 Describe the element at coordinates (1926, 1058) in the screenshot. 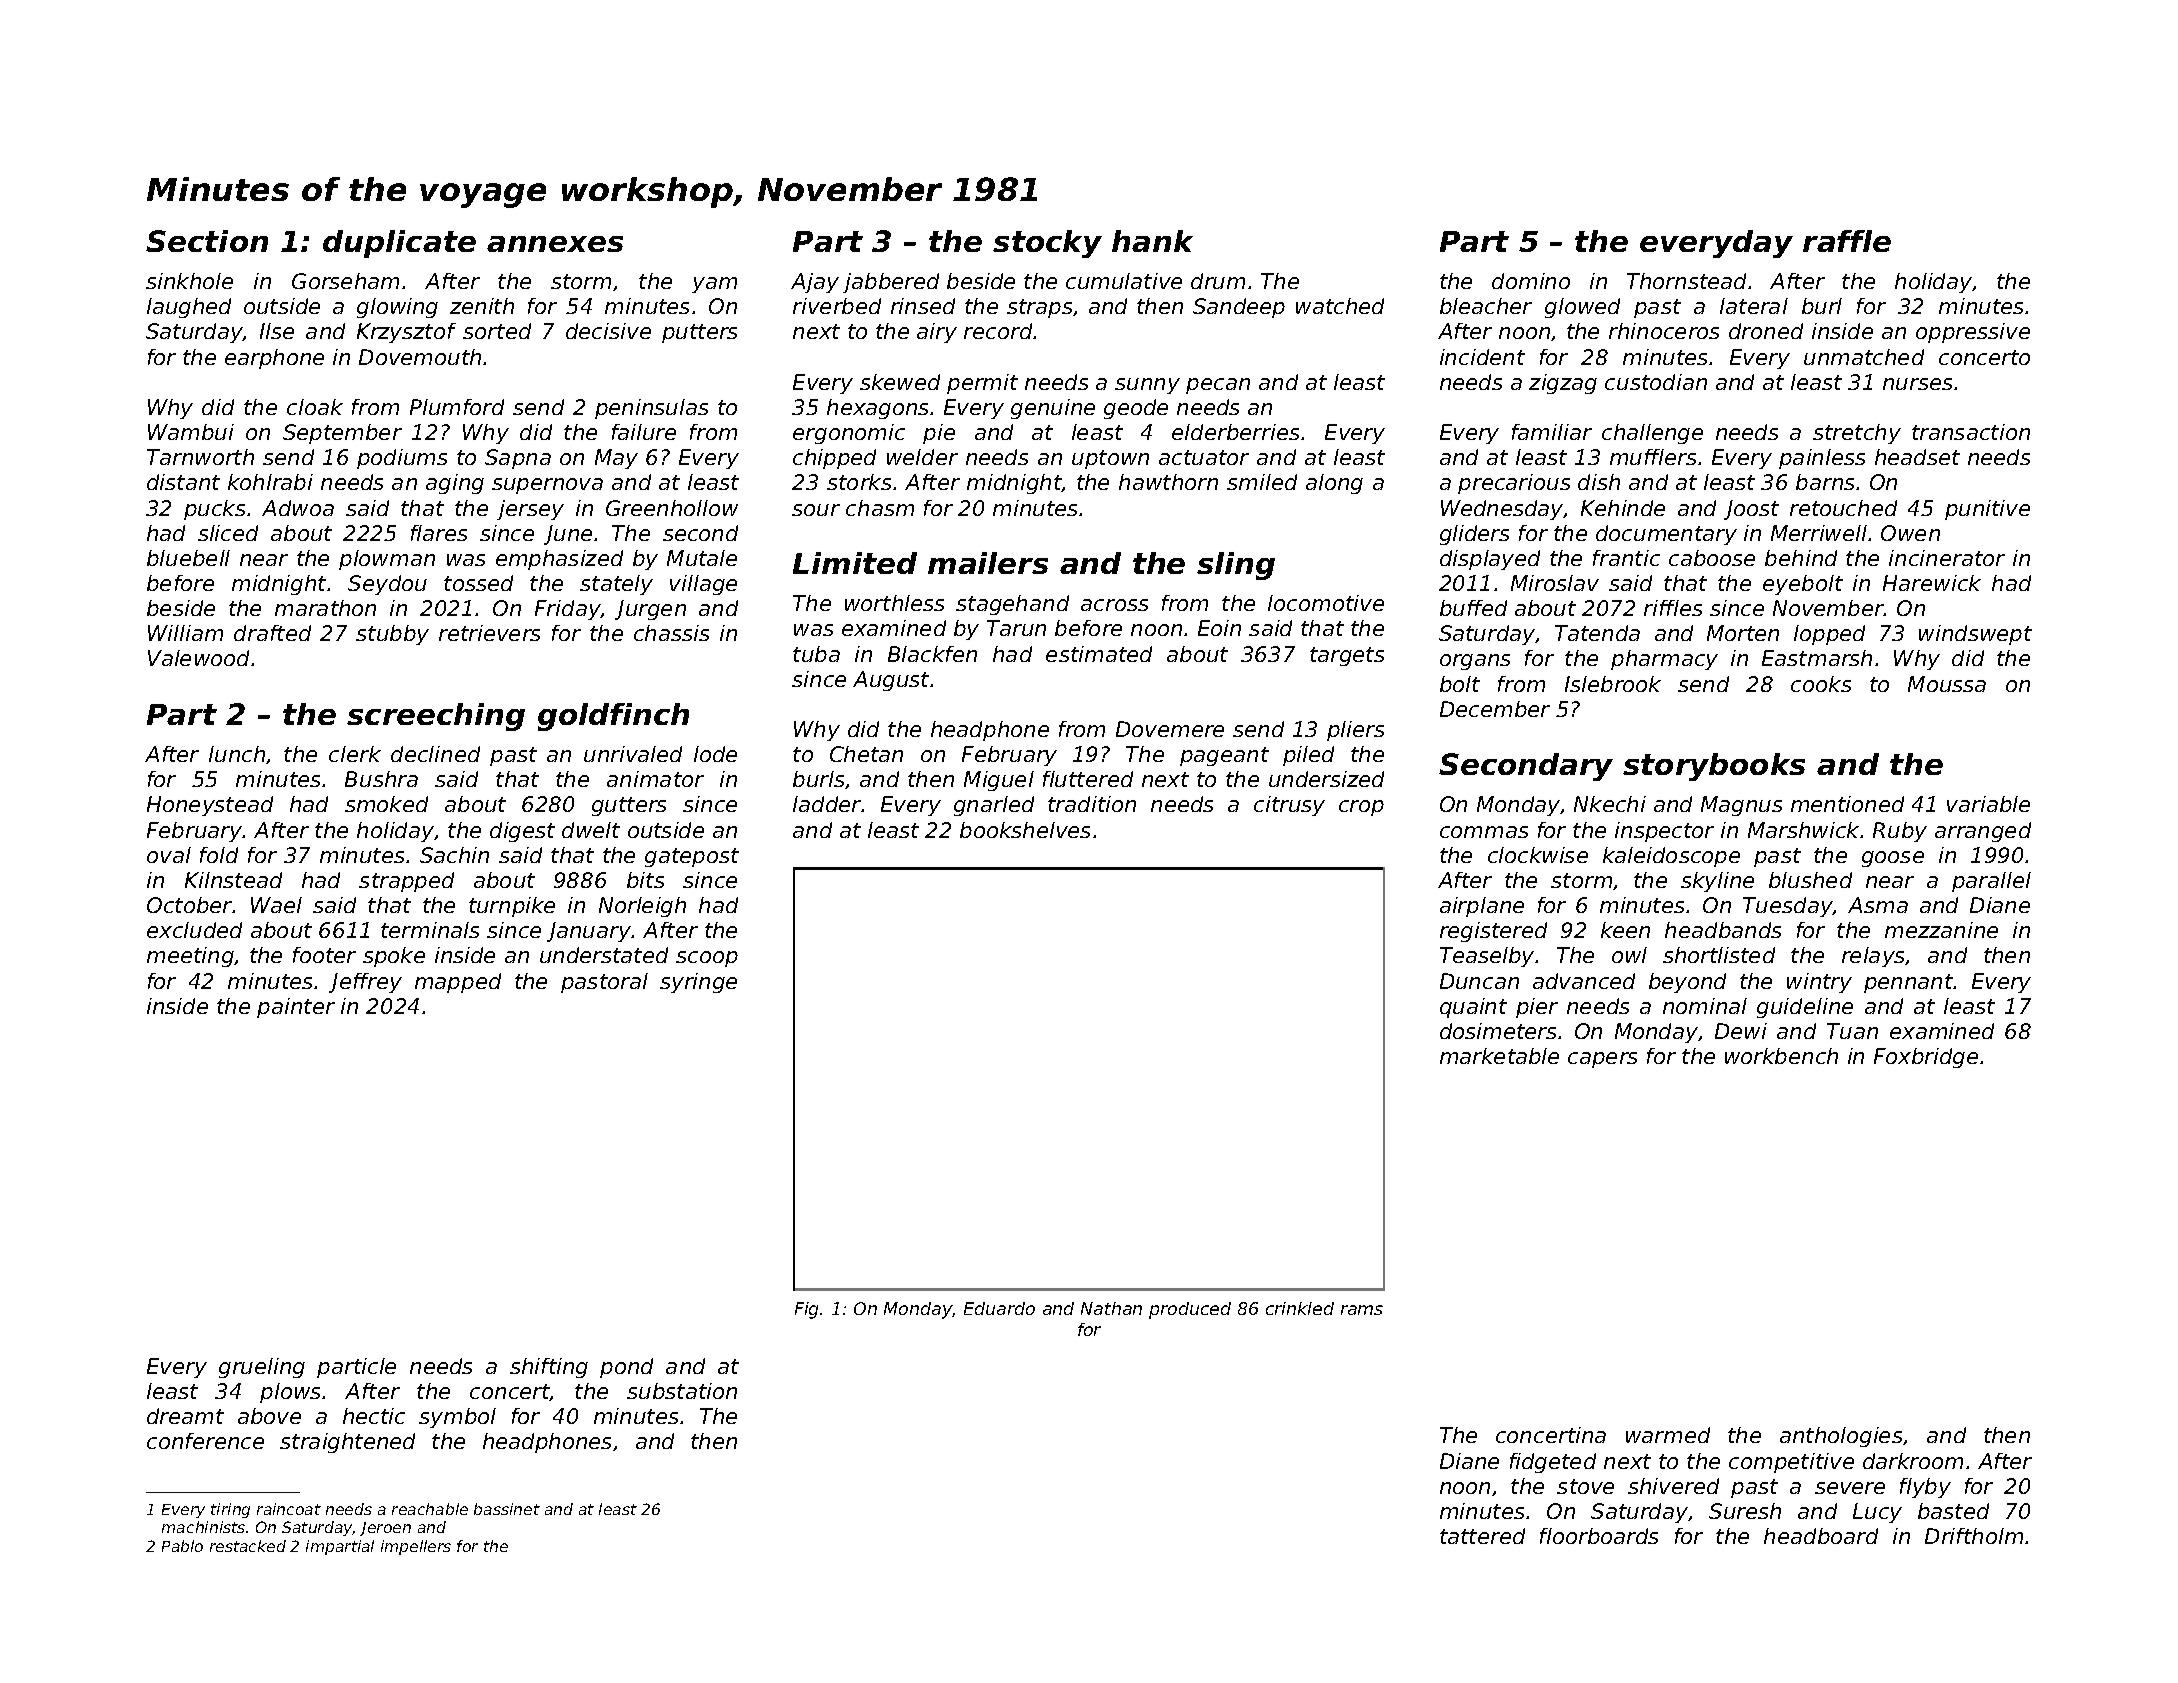

I see `Foxbridge` at that location.
